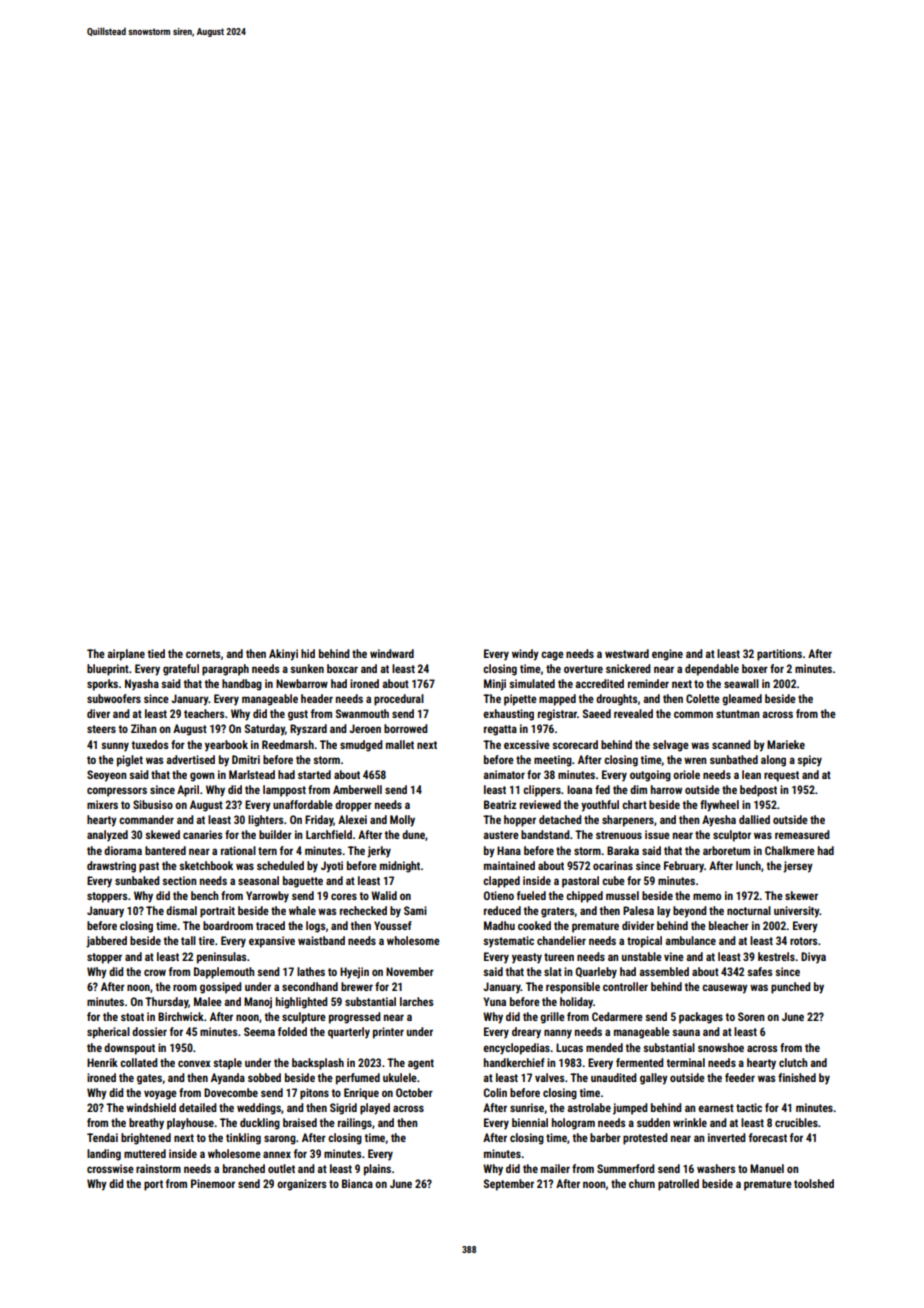  What do you see at coordinates (642, 1183) in the screenshot?
I see `churn` at bounding box center [642, 1183].
